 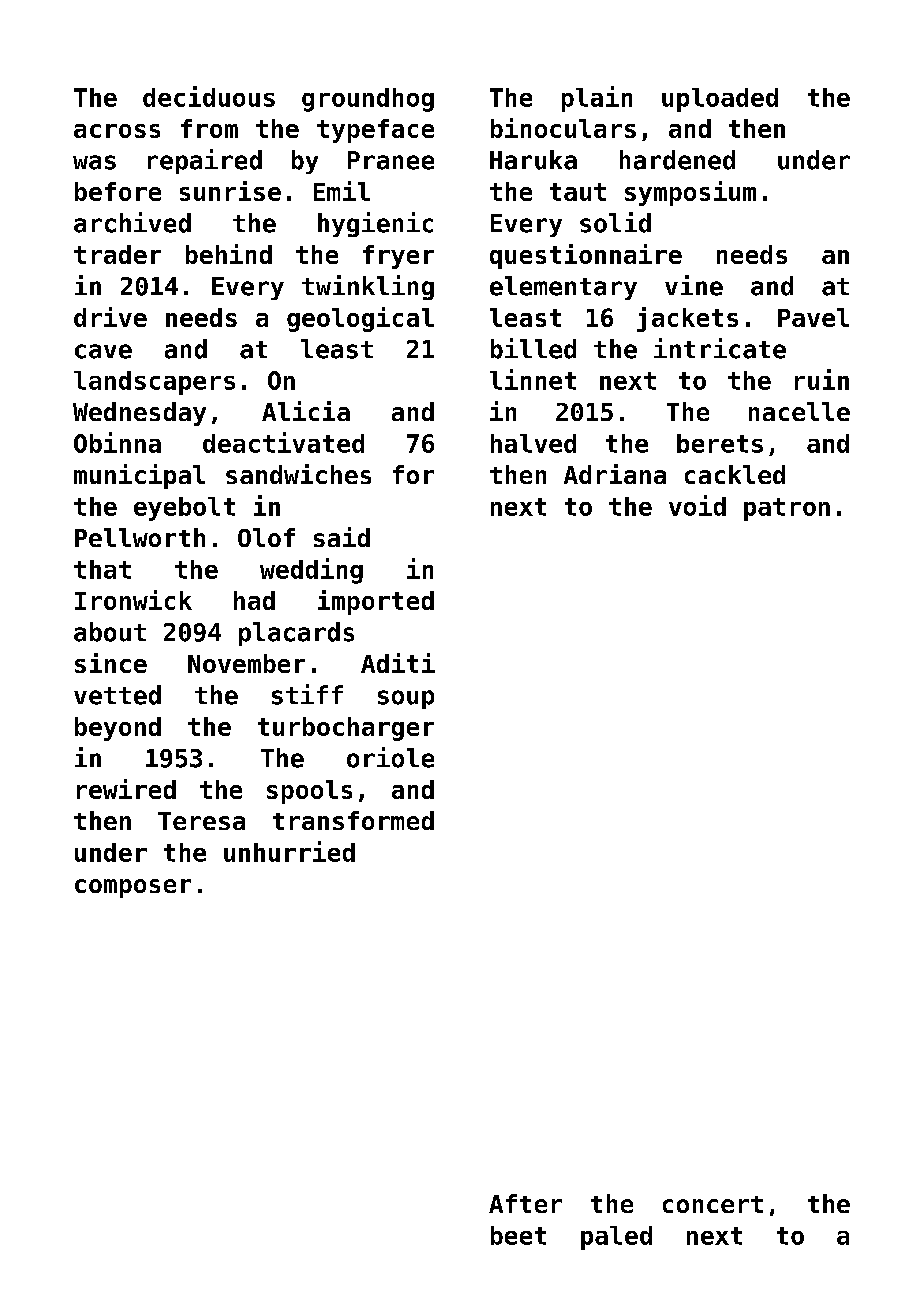 I want to click on across, so click(x=117, y=131).
